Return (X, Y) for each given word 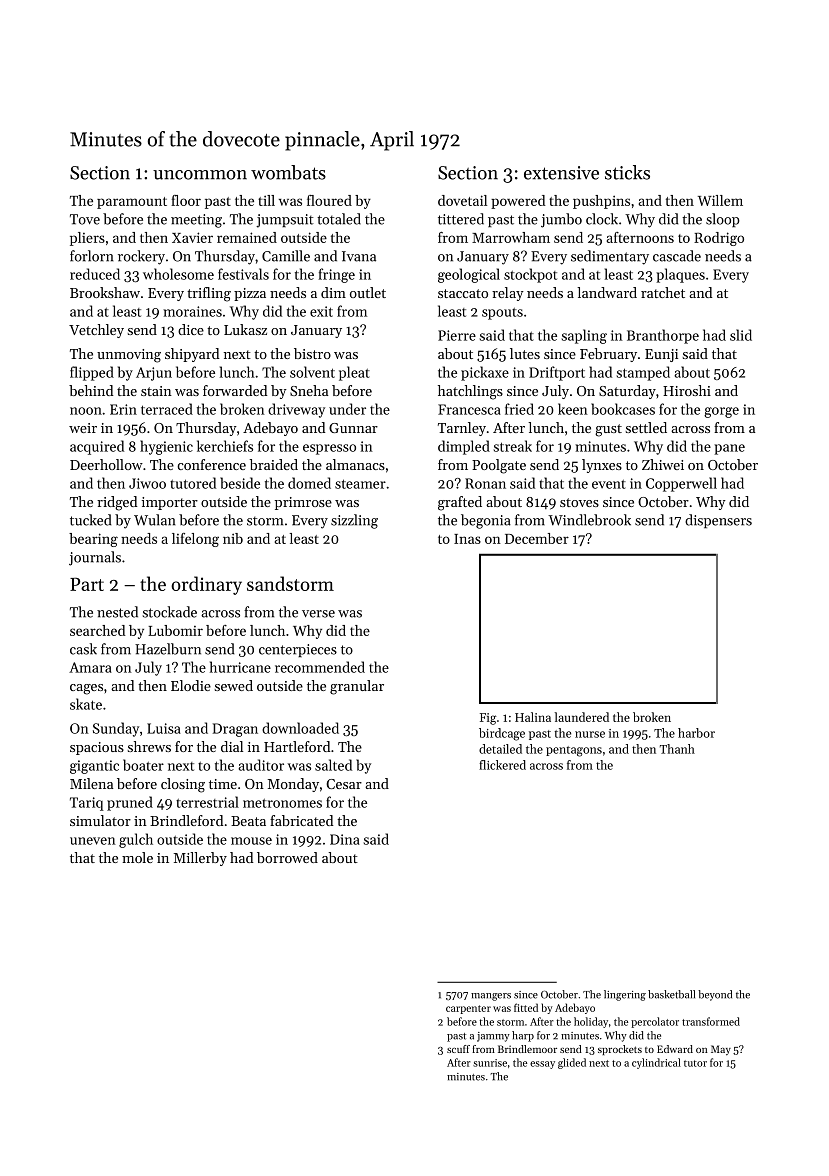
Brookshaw (105, 292)
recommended (320, 667)
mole (137, 857)
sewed (234, 685)
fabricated (301, 820)
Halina (533, 717)
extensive (561, 173)
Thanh (677, 749)
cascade (677, 256)
